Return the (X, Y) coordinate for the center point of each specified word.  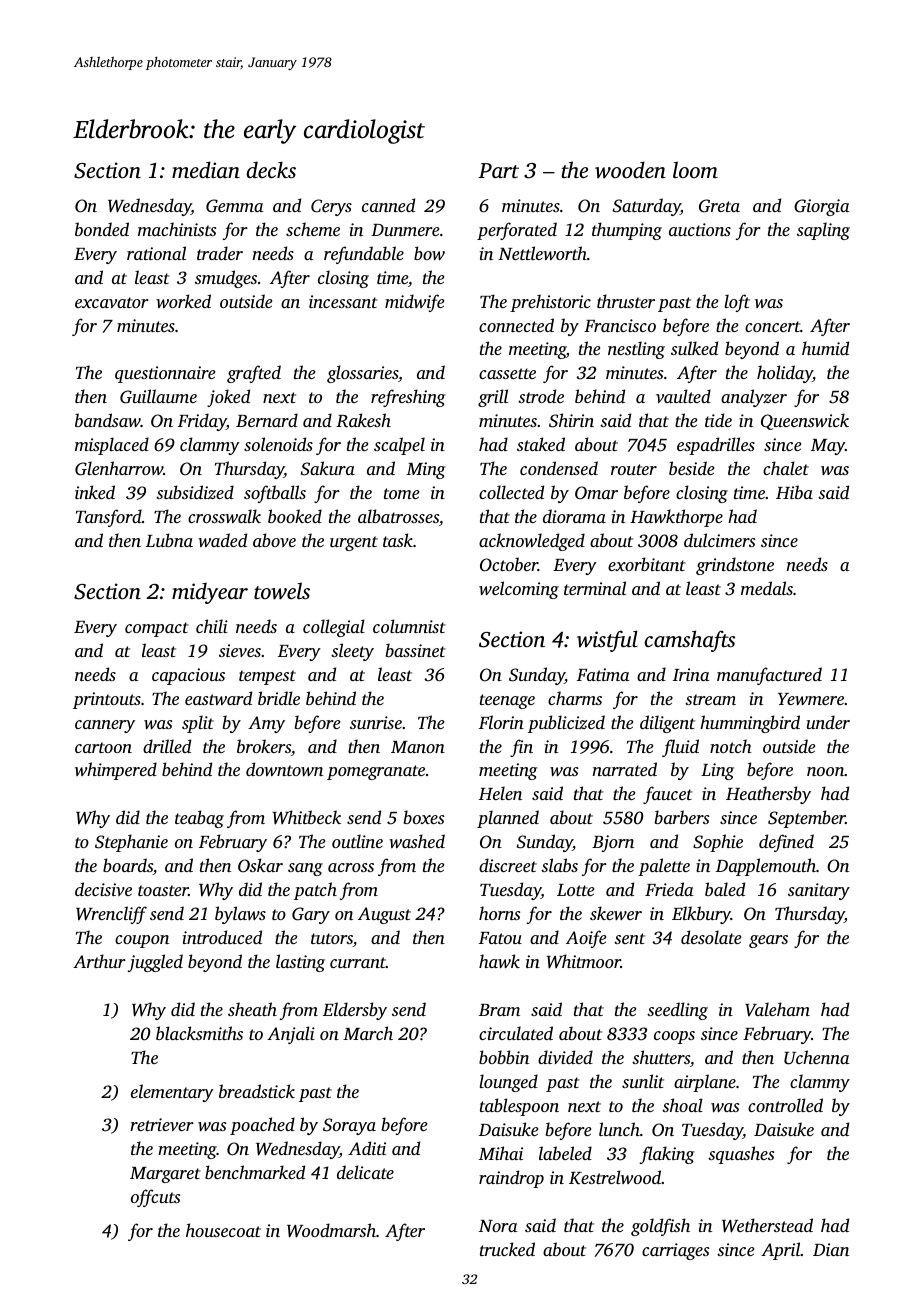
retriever (162, 1124)
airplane (705, 1083)
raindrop (511, 1179)
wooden (630, 169)
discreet (508, 865)
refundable (364, 255)
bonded (102, 229)
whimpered (116, 771)
